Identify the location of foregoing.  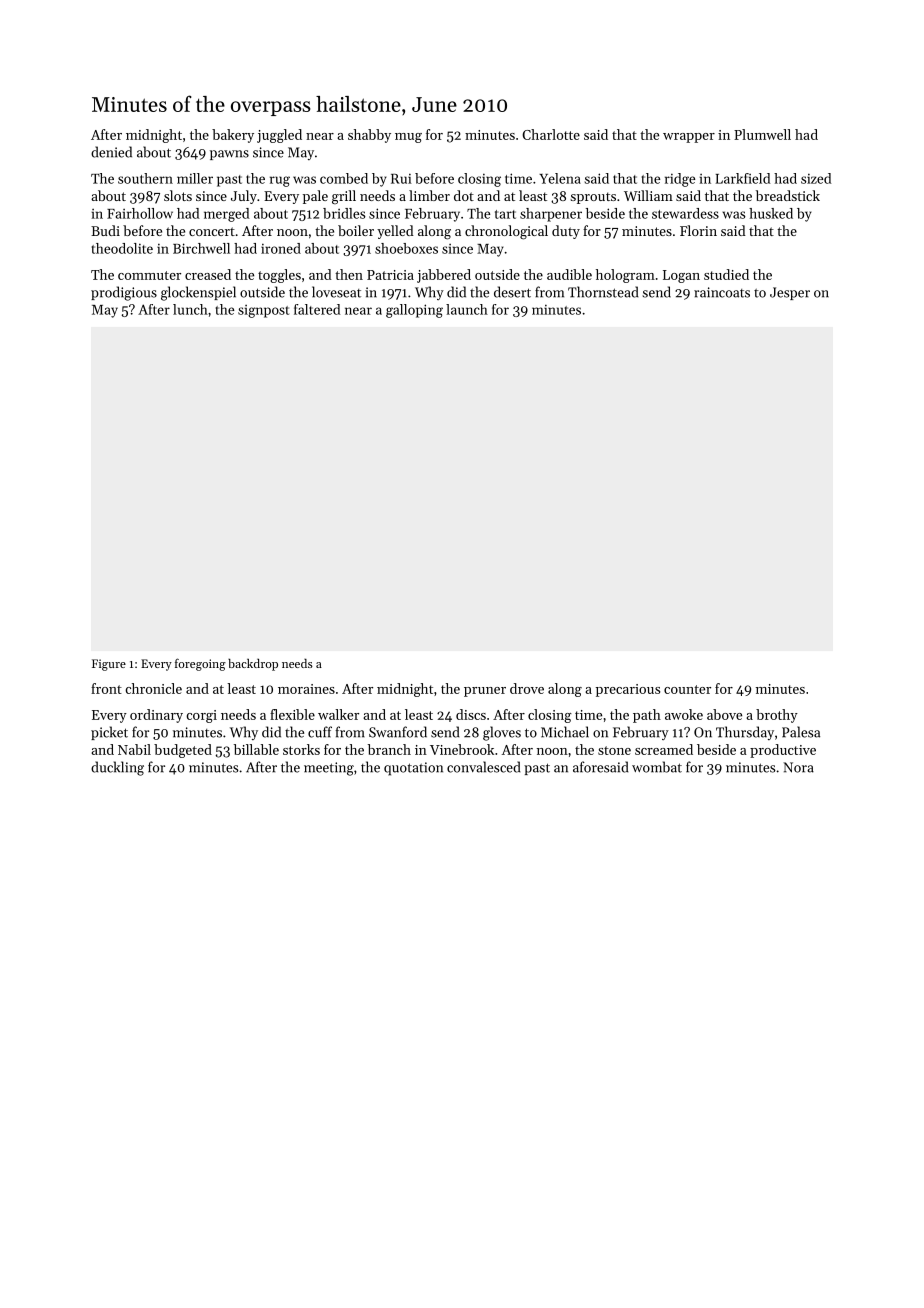
(200, 664).
